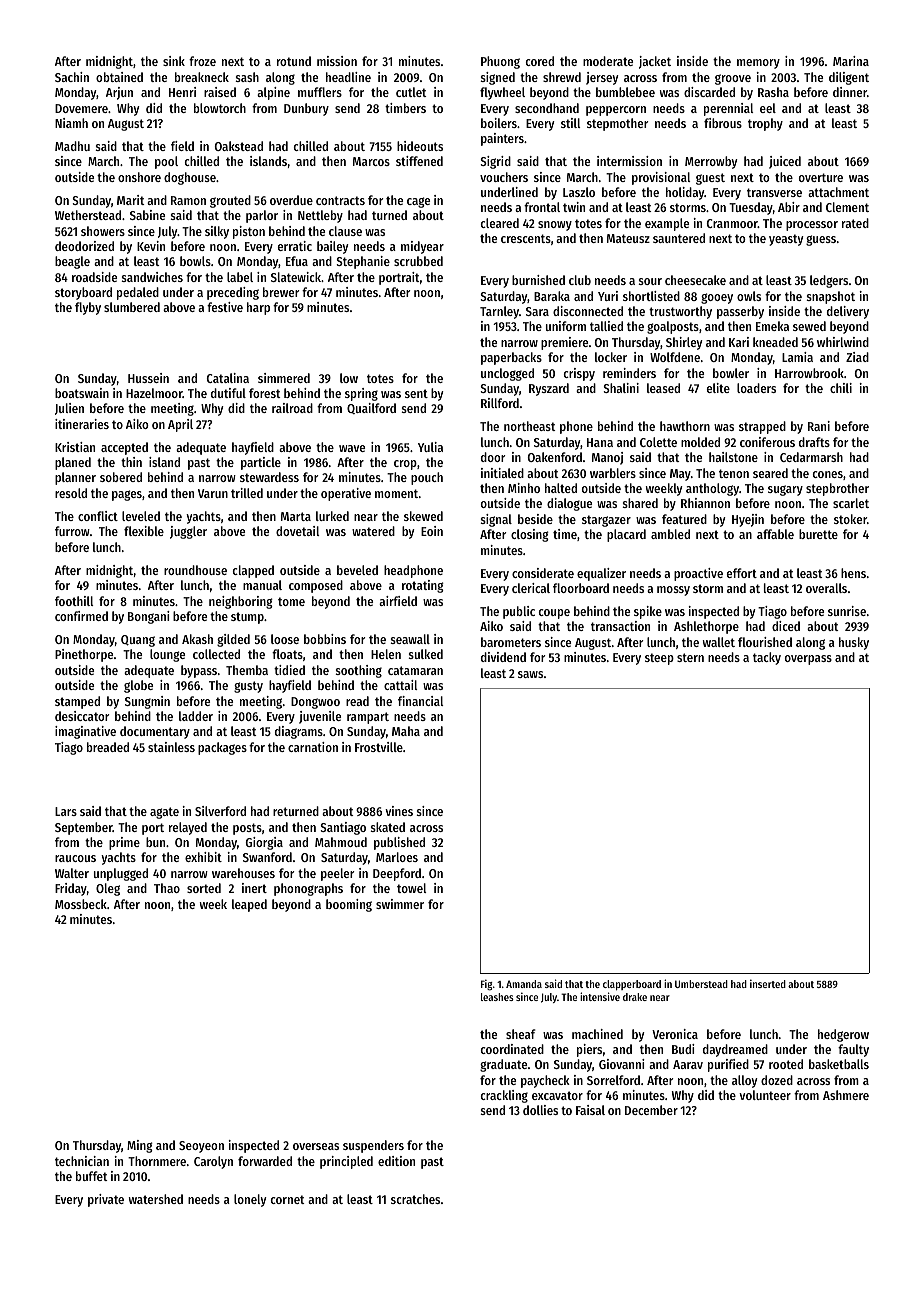 This screenshot has height=1308, width=924. Describe the element at coordinates (768, 983) in the screenshot. I see `inserted` at that location.
